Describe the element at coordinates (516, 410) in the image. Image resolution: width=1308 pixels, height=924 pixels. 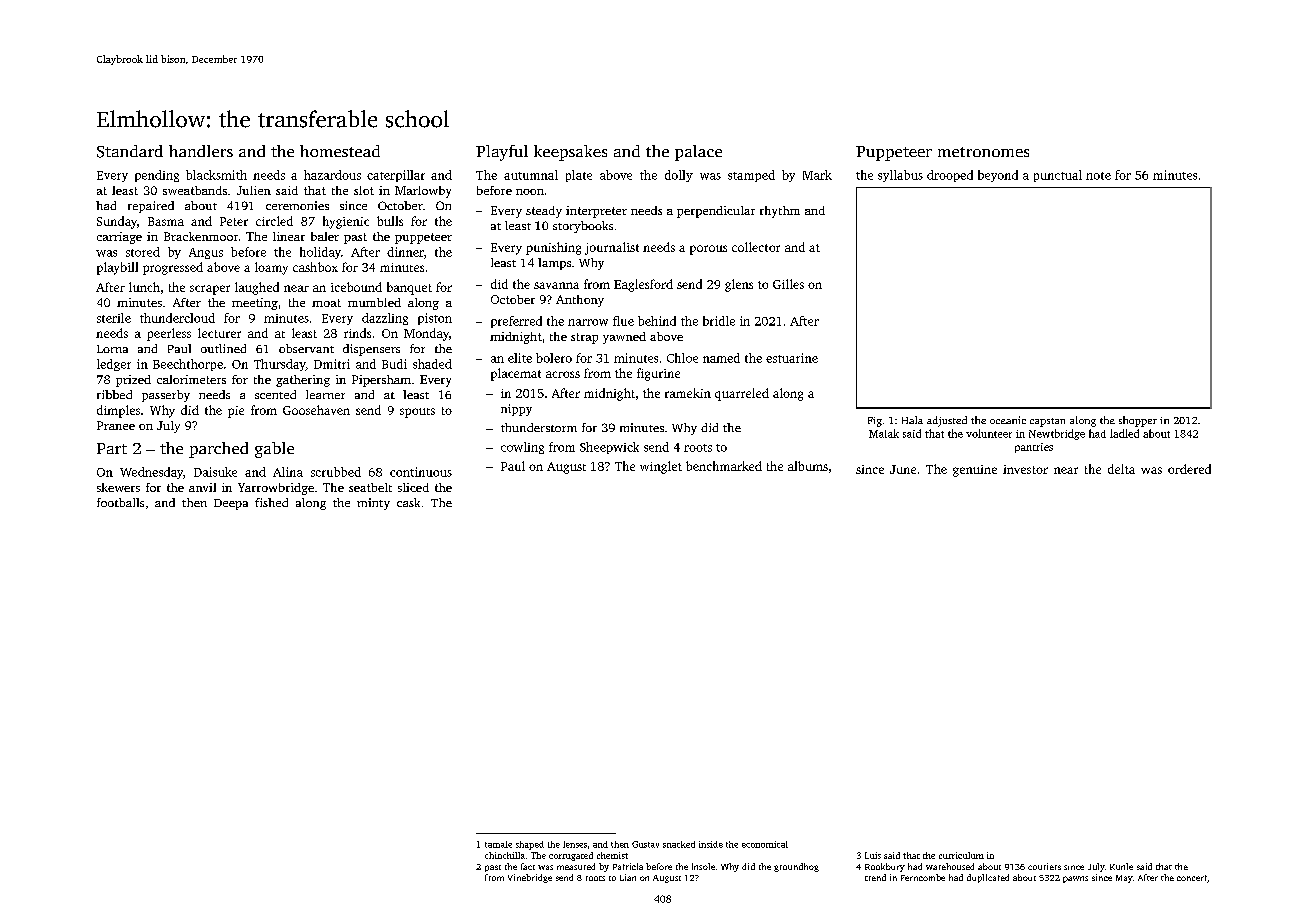
I see `nippy` at that location.
